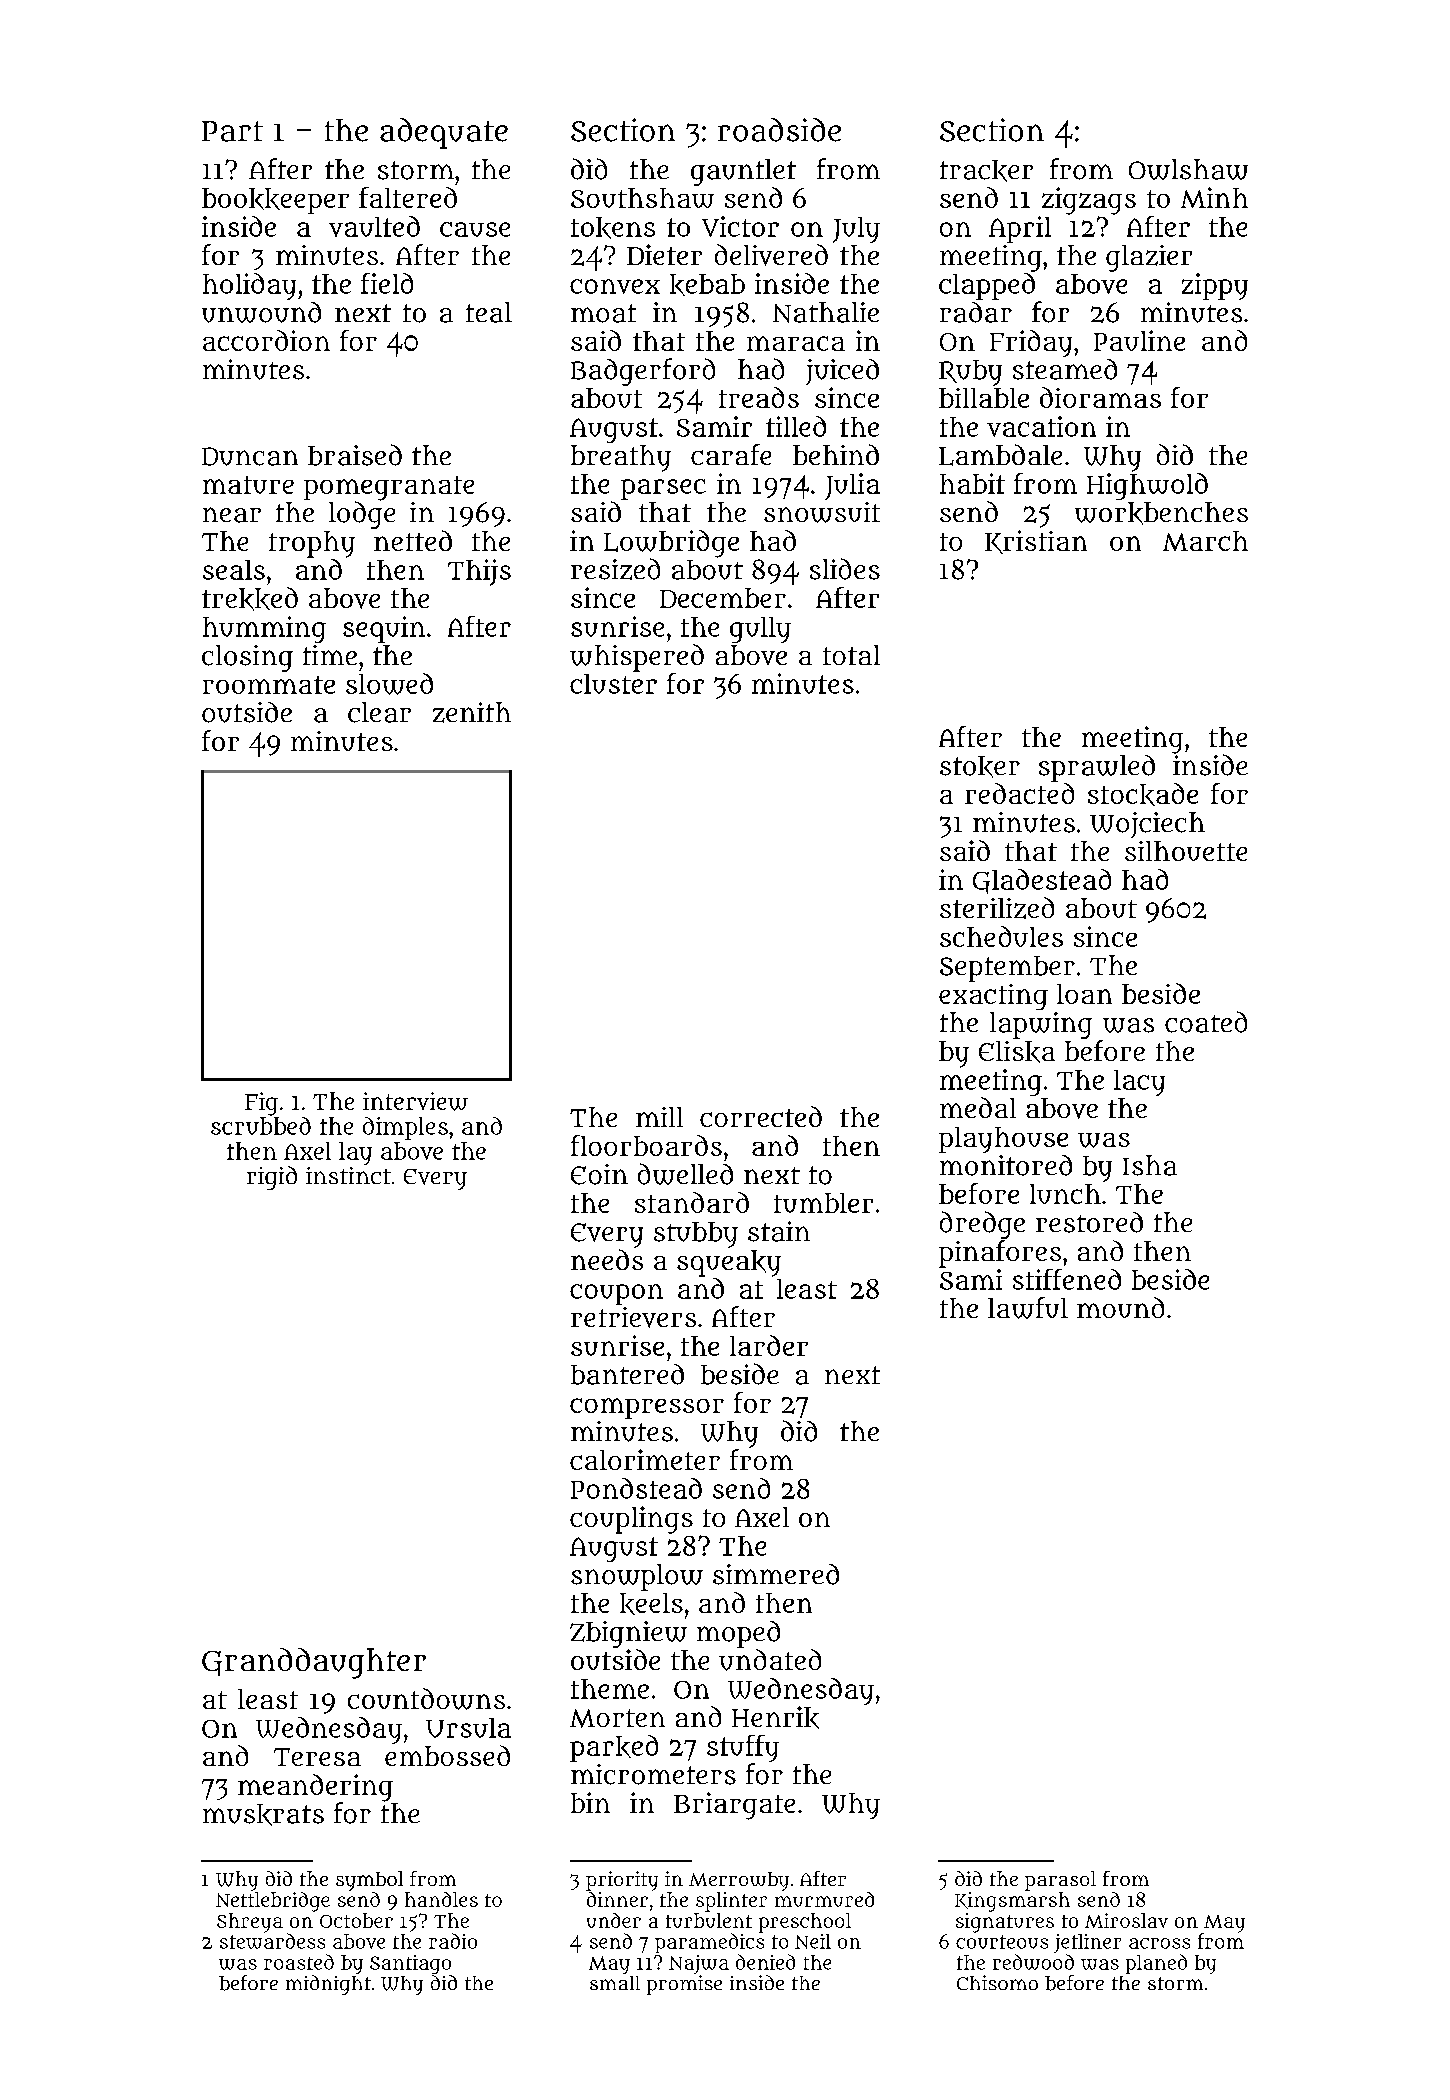 The width and height of the screenshot is (1450, 2100). Describe the element at coordinates (599, 1174) in the screenshot. I see `Eoin` at that location.
